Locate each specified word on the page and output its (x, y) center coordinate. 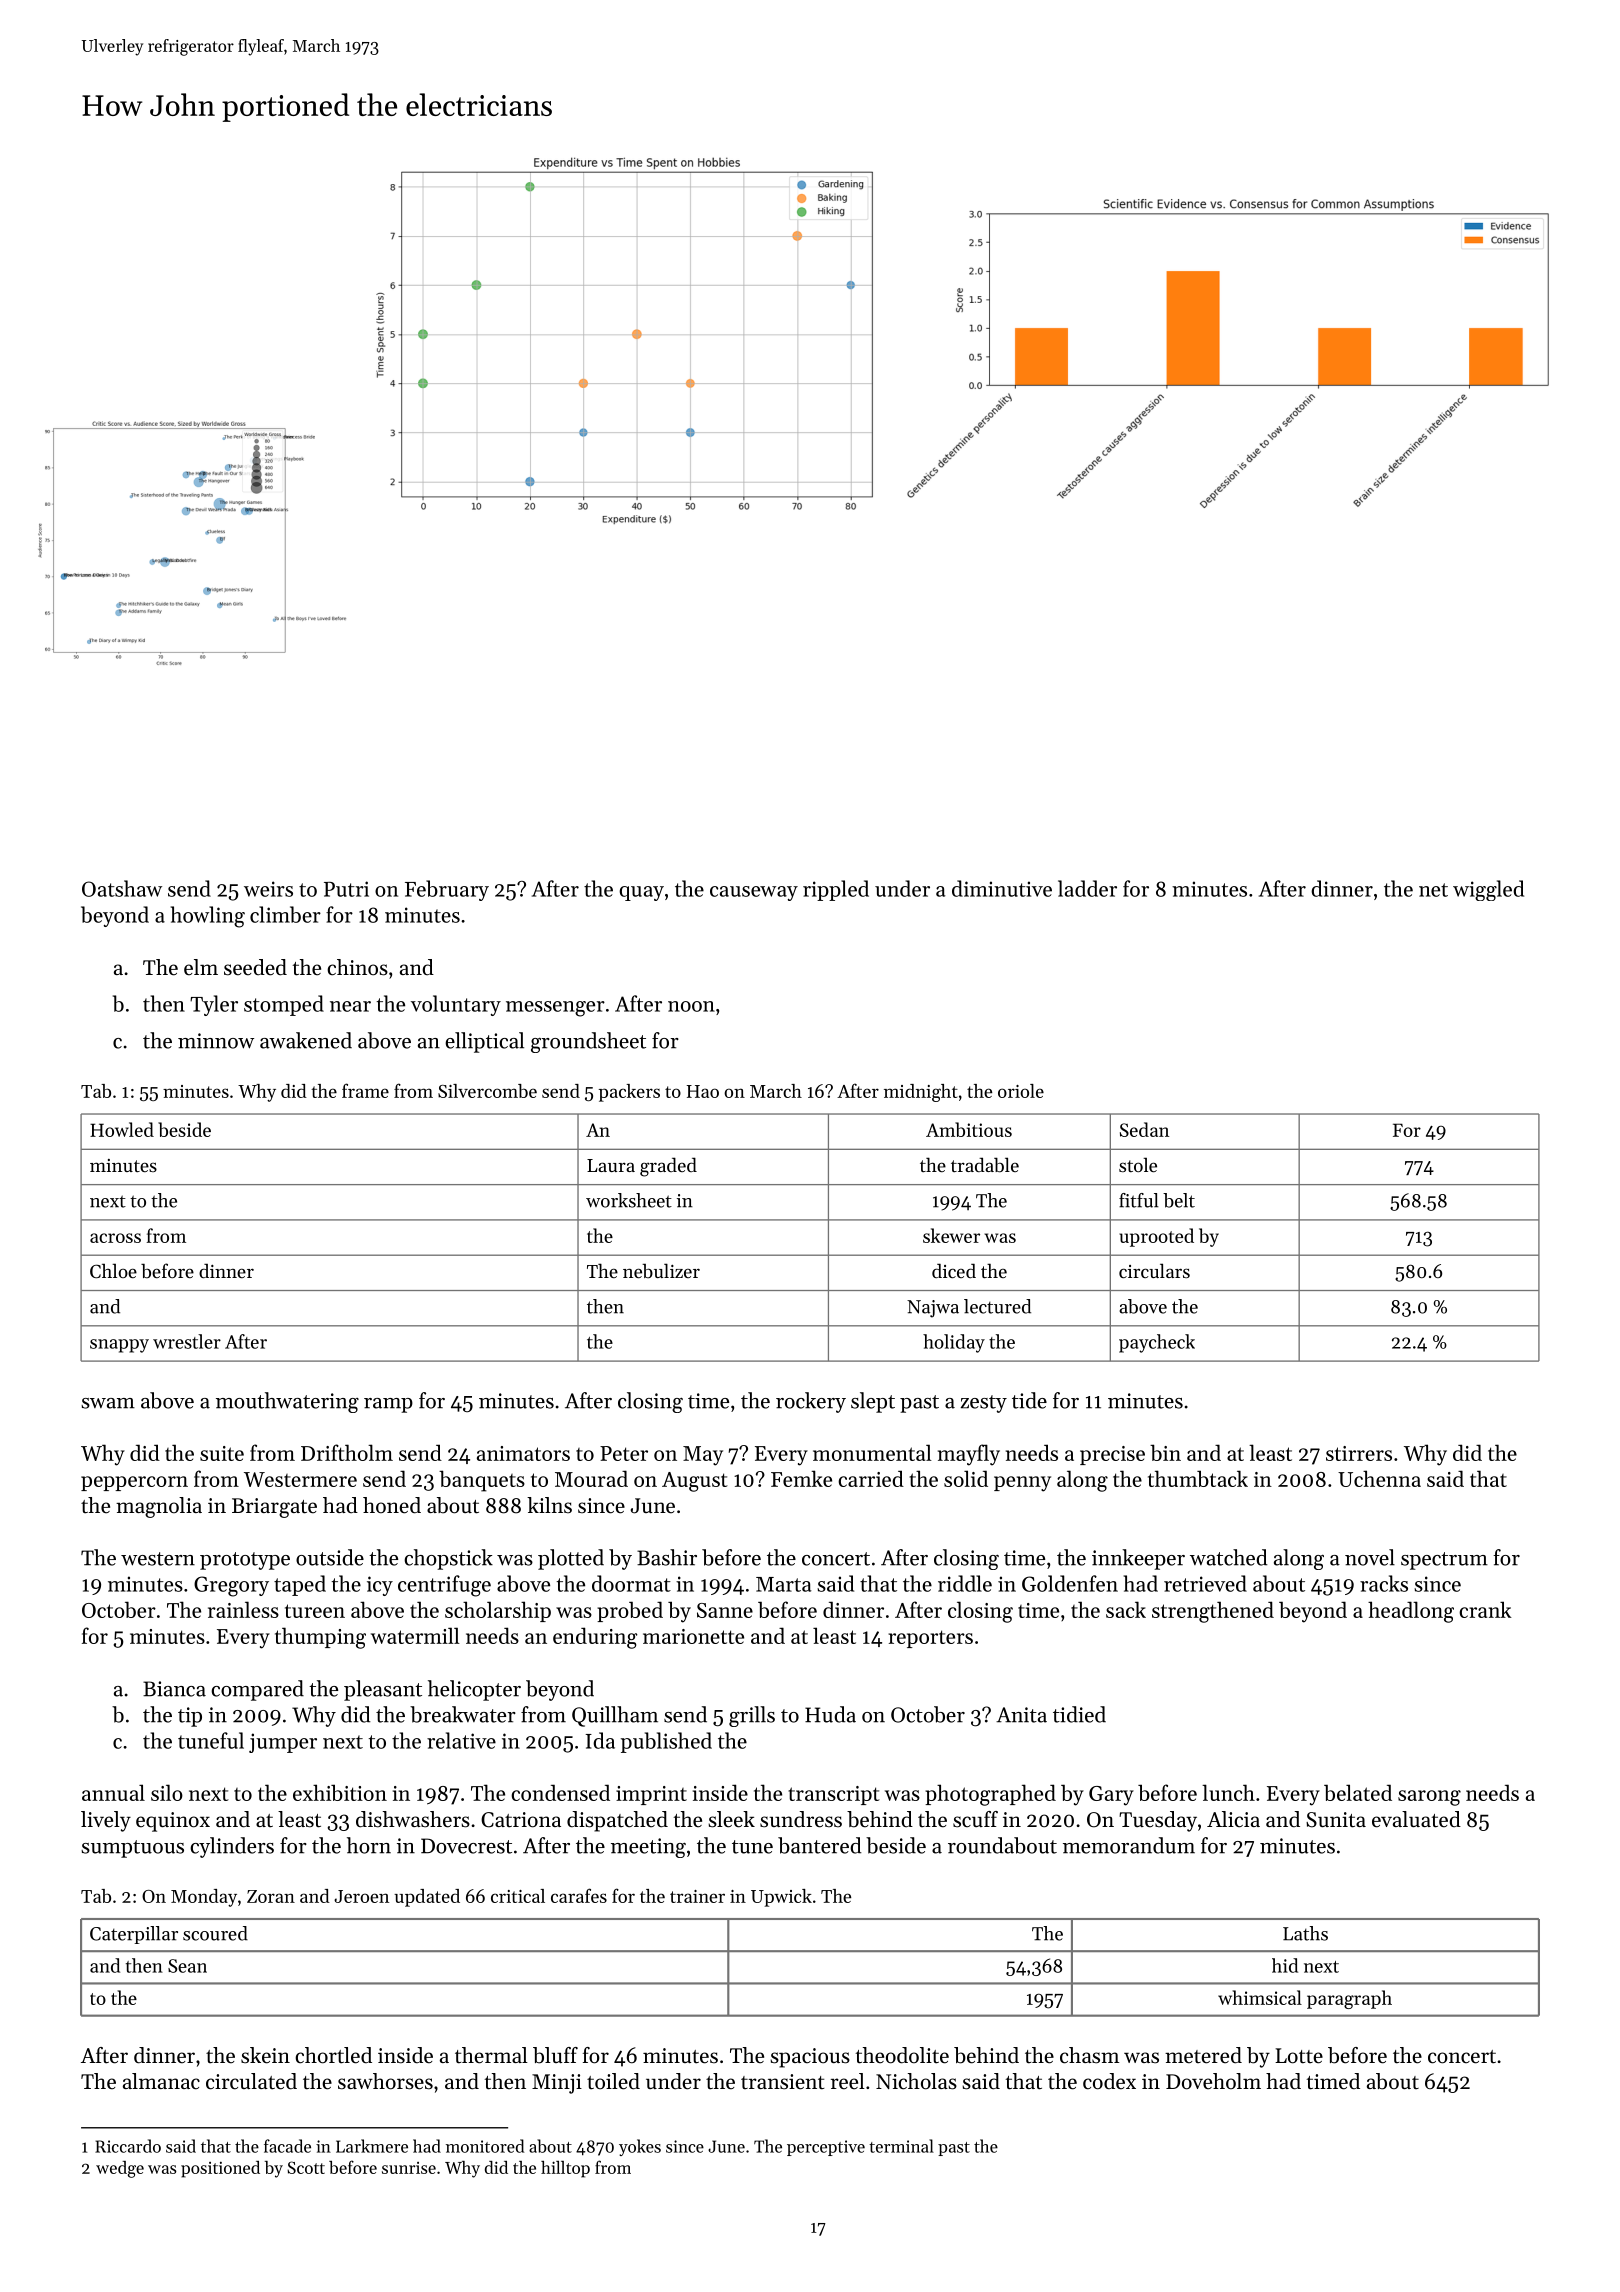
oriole (1021, 1091)
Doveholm (1213, 2081)
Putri (346, 889)
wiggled (1488, 890)
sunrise (409, 2168)
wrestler (187, 1341)
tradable (985, 1165)
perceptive (826, 2148)
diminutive (1002, 888)
